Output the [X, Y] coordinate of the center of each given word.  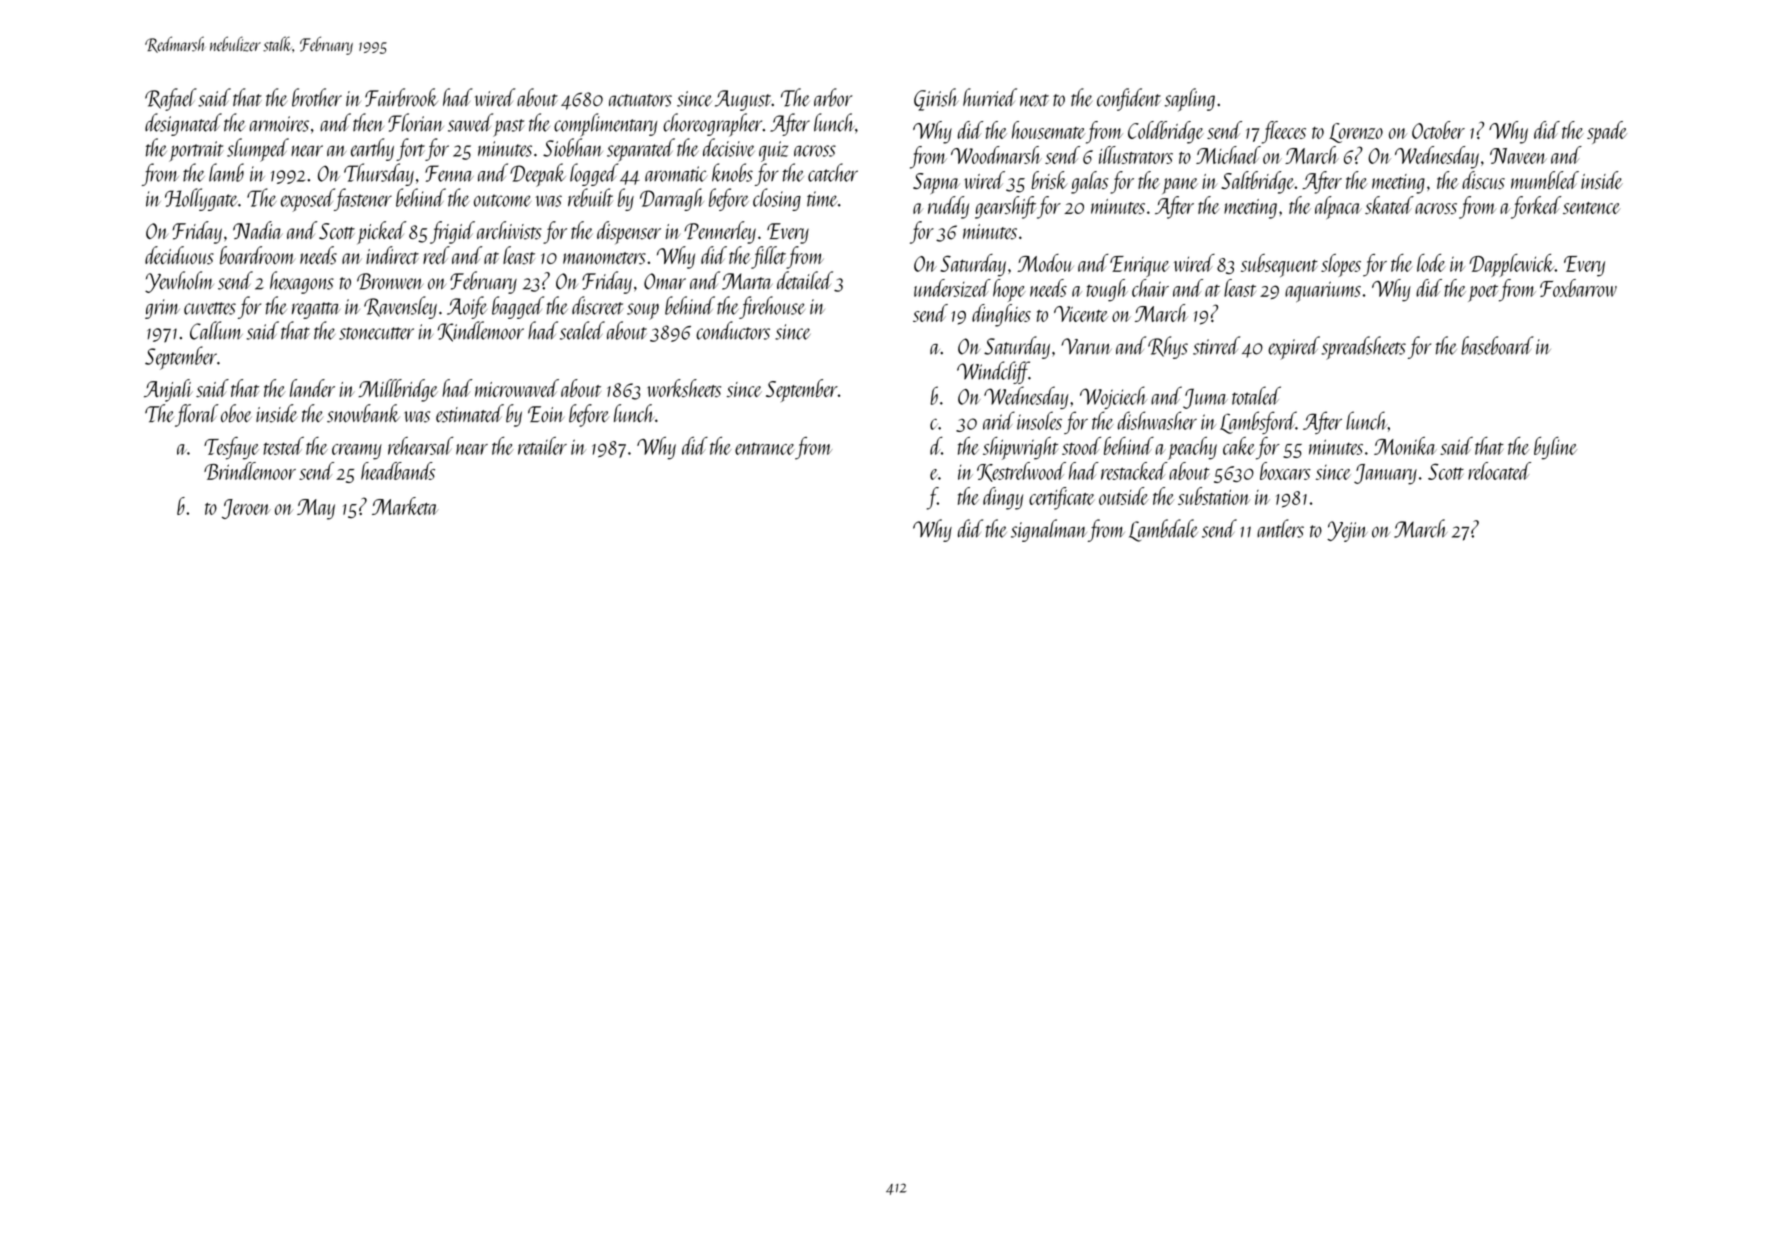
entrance [765, 448]
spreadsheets [1364, 348]
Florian [416, 122]
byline [1555, 448]
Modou [1046, 263]
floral [197, 415]
